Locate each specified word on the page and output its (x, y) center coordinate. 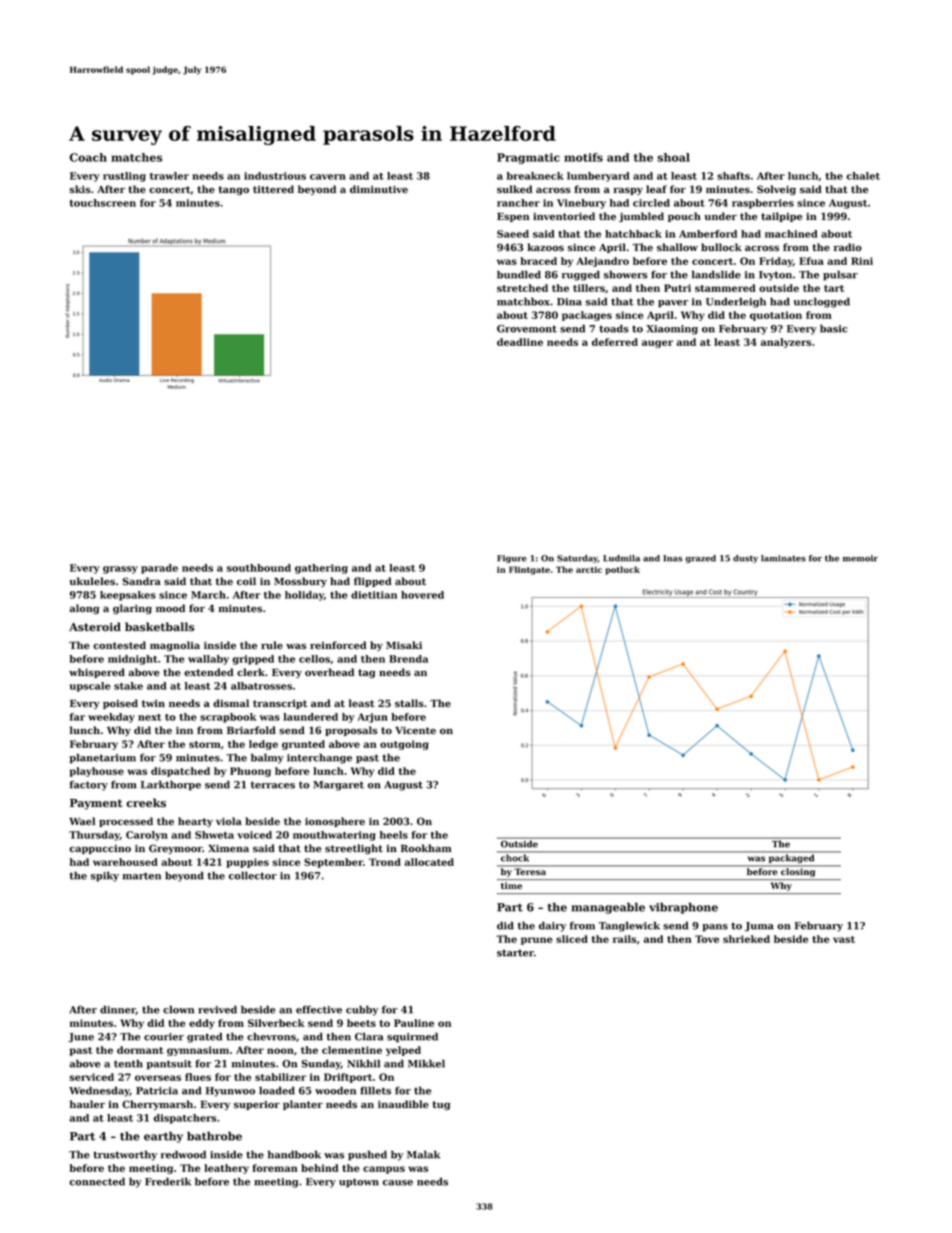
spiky (105, 876)
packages (587, 316)
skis (80, 189)
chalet (863, 176)
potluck (622, 570)
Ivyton (775, 276)
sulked (514, 189)
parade (159, 569)
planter (303, 1105)
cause (398, 1183)
